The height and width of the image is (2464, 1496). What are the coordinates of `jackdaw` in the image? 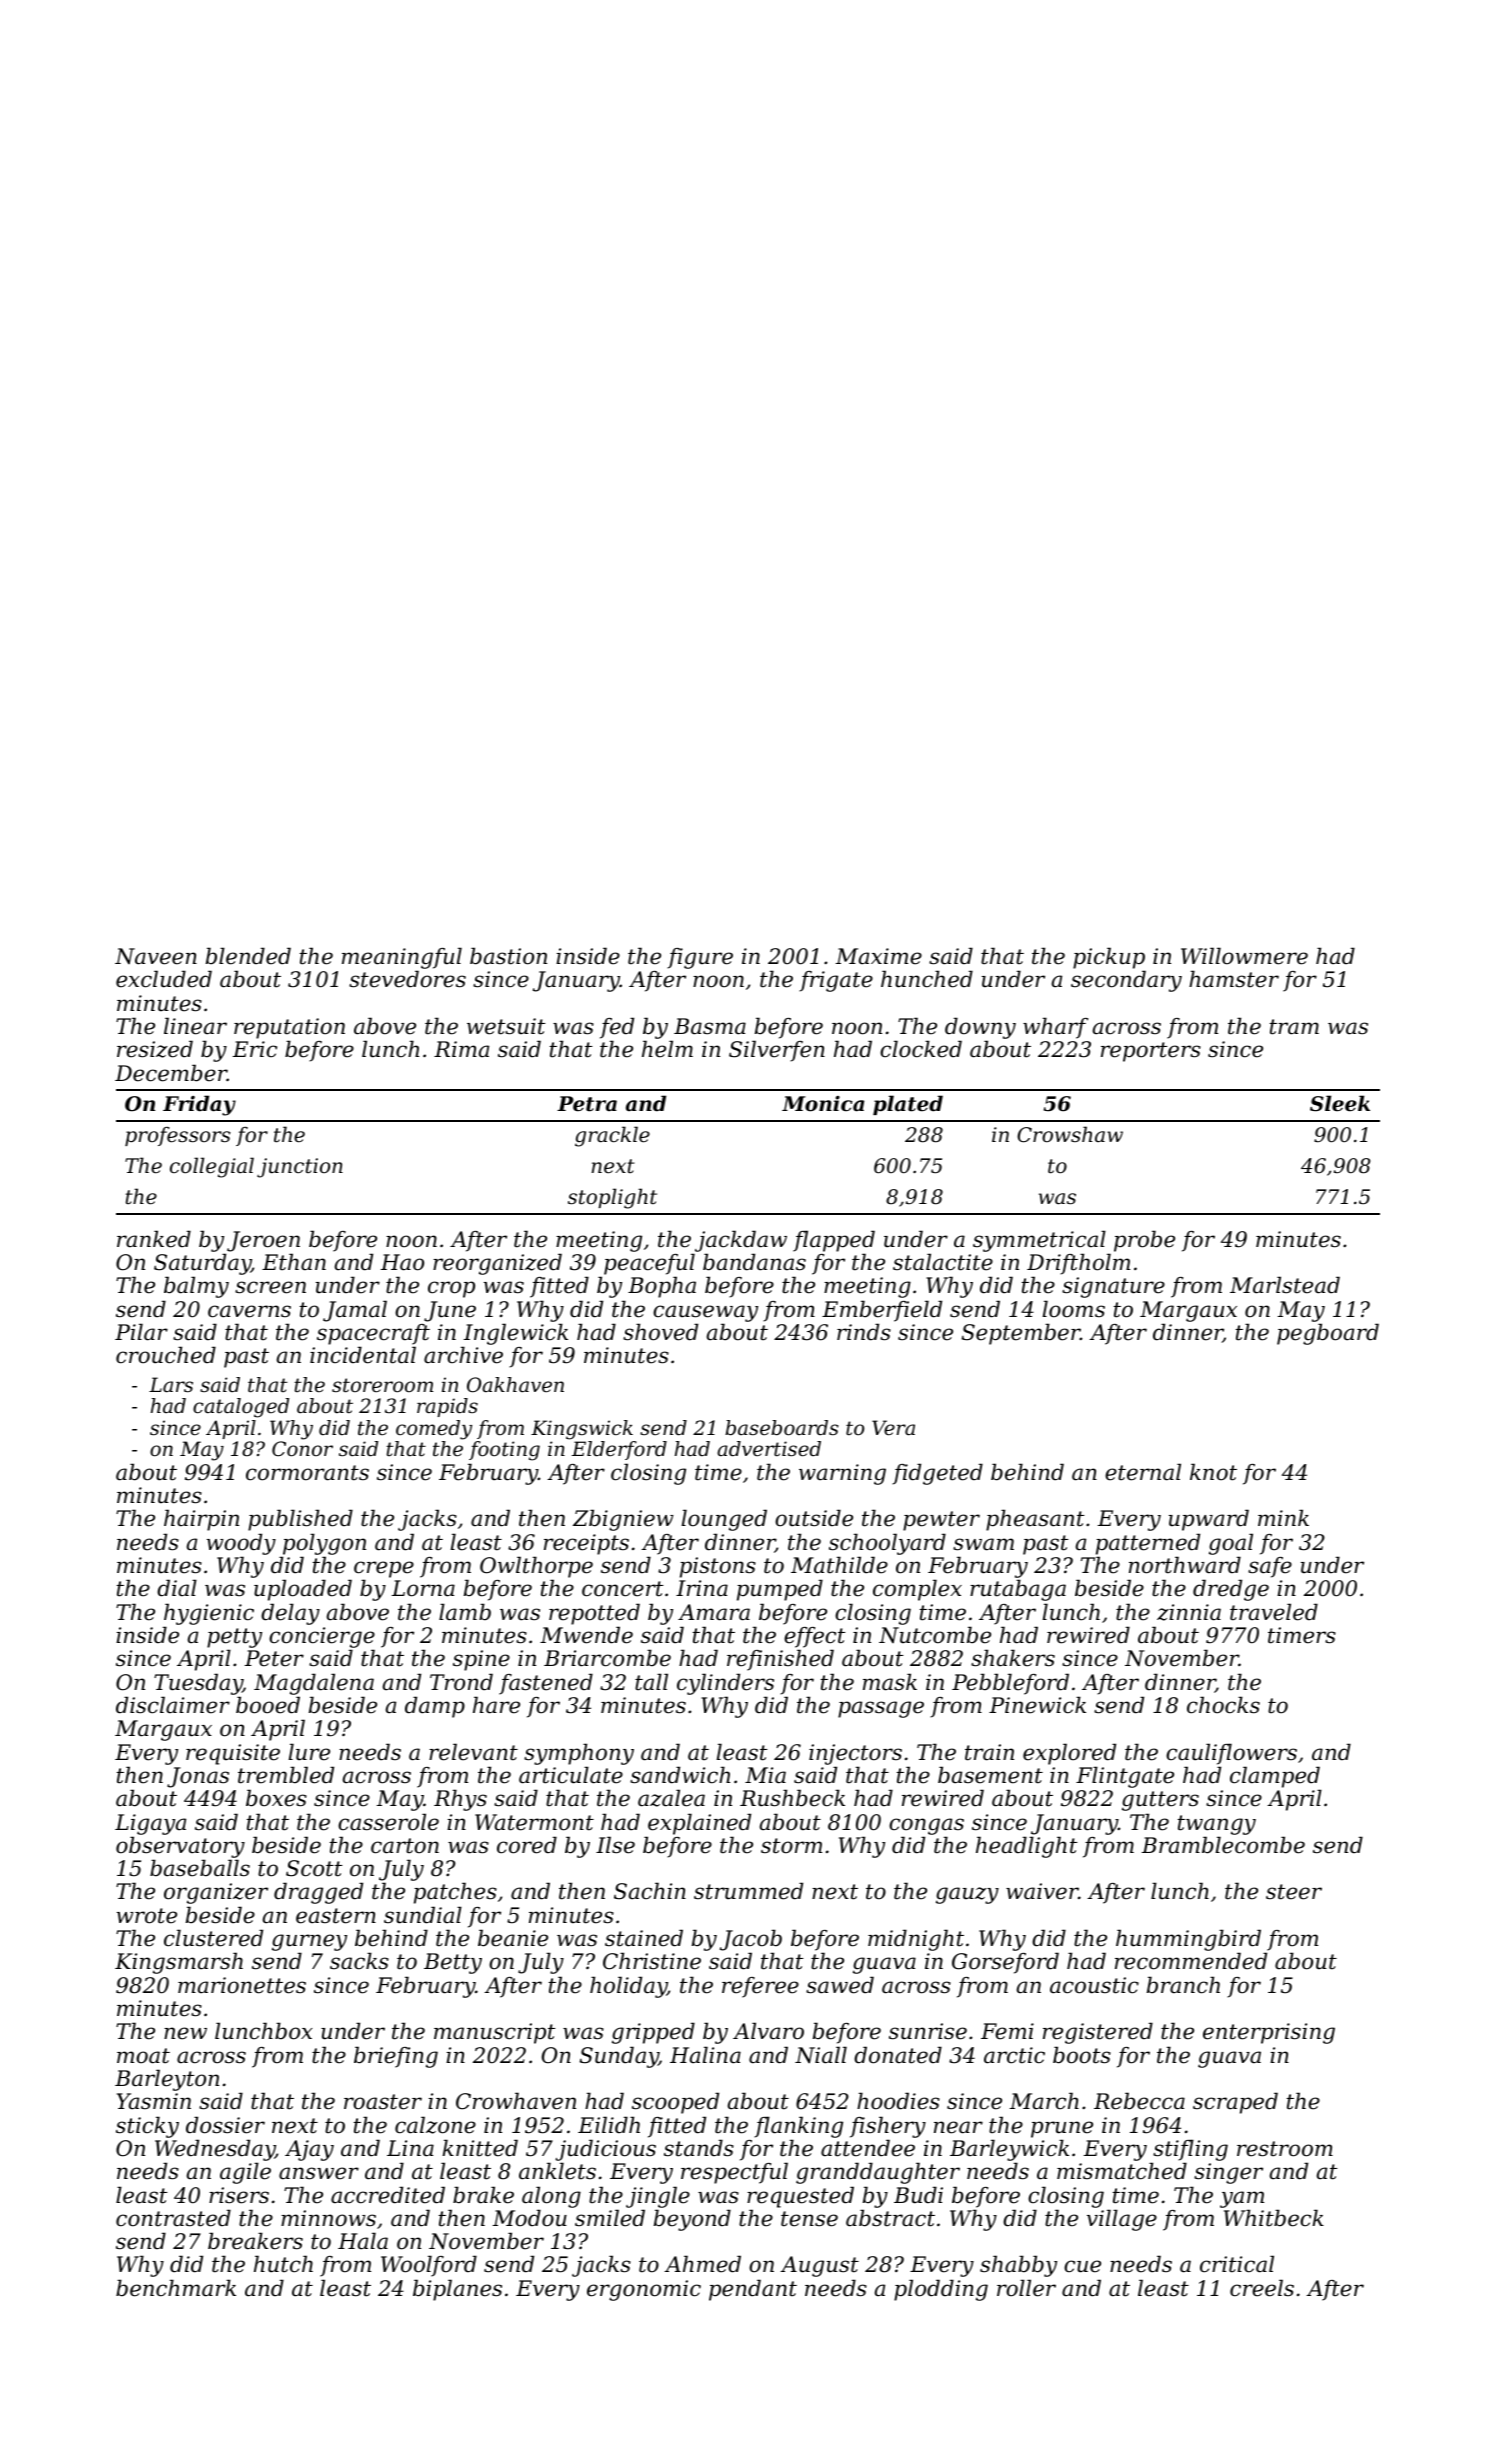 It's located at (741, 1241).
